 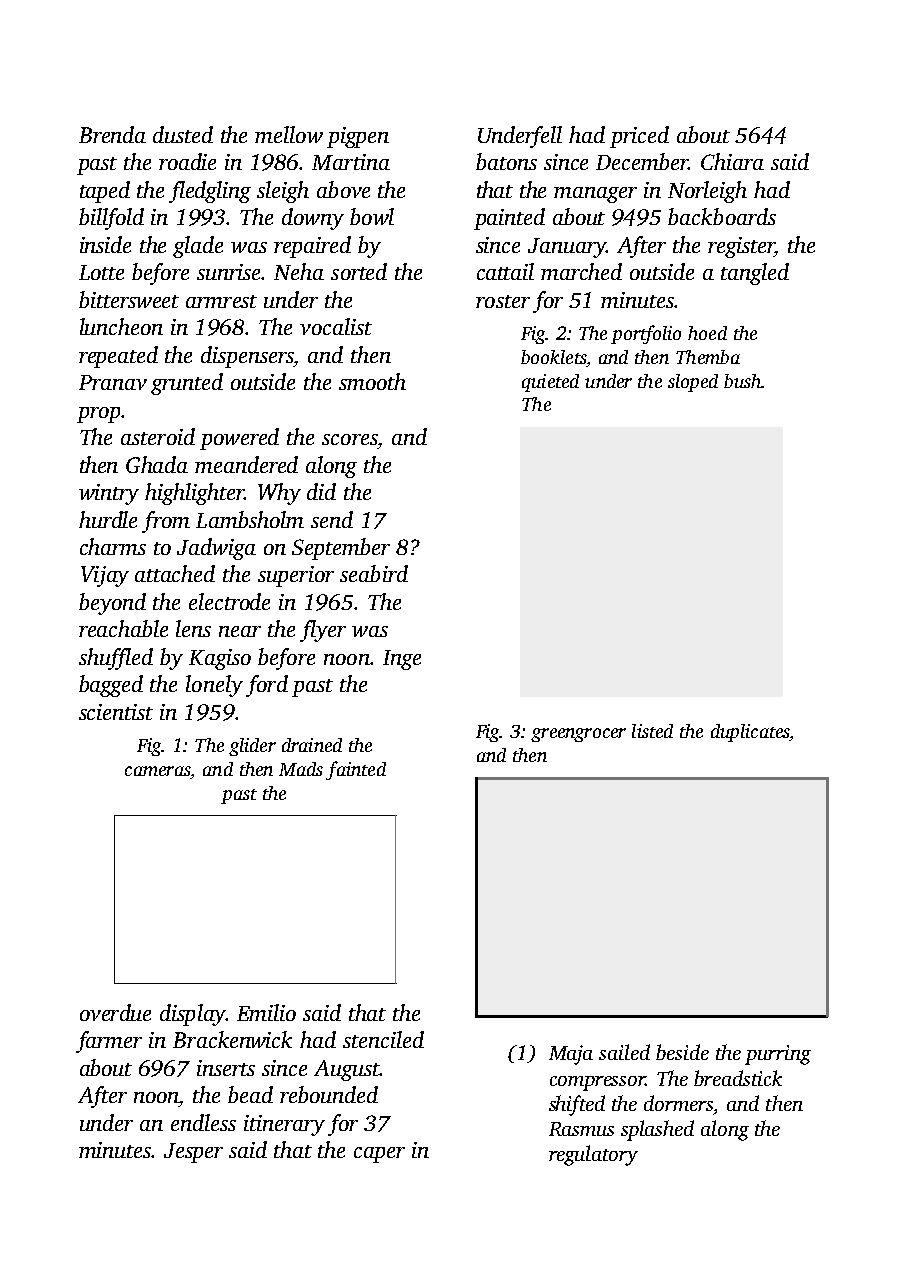 I want to click on sunrise, so click(x=229, y=272).
